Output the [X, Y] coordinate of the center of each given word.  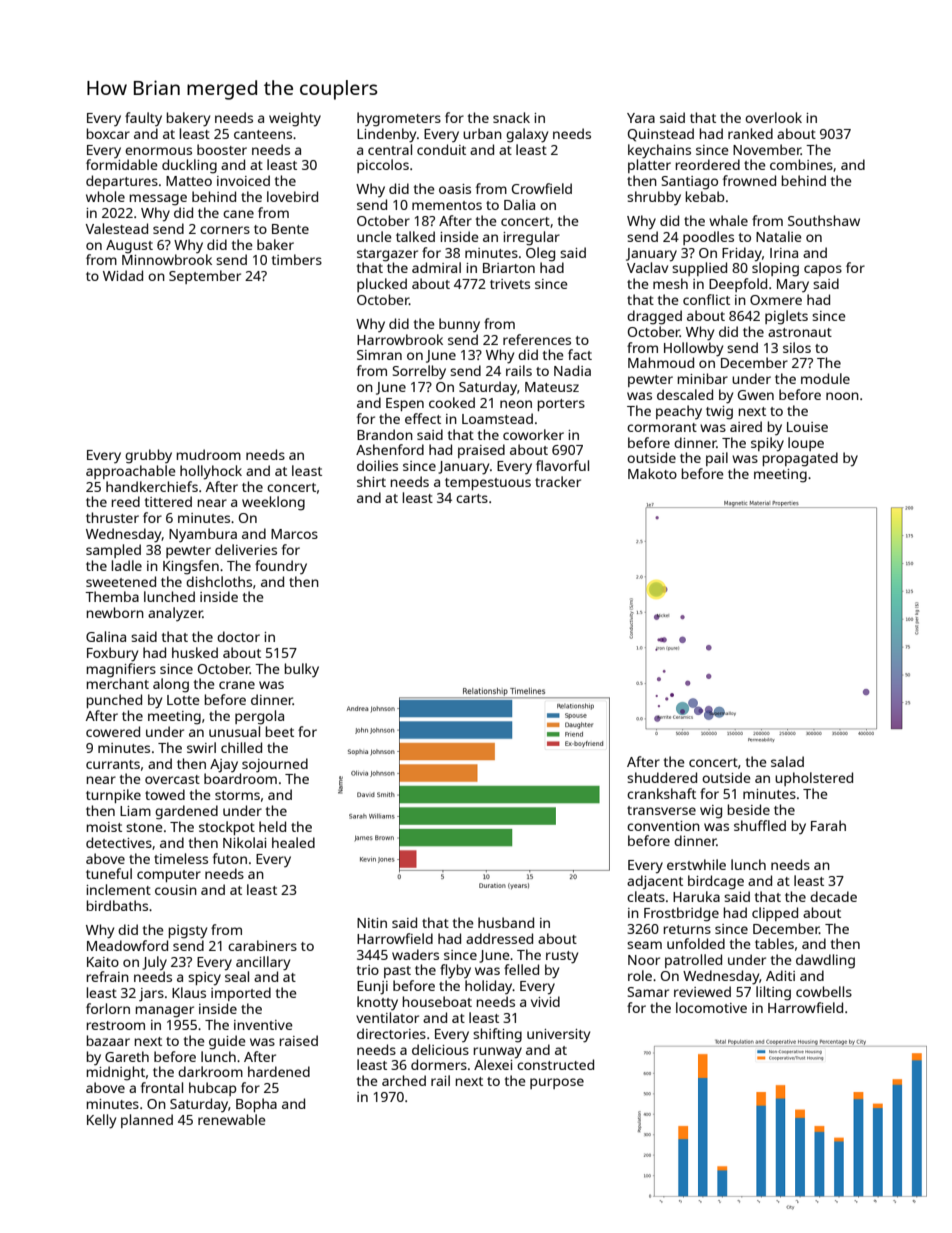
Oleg [540, 254]
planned [147, 1121]
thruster [112, 517]
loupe [806, 444]
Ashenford [390, 449]
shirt [371, 481]
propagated [800, 459]
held [272, 826]
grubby [148, 456]
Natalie [779, 236]
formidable [122, 164]
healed [293, 842]
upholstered [814, 779]
